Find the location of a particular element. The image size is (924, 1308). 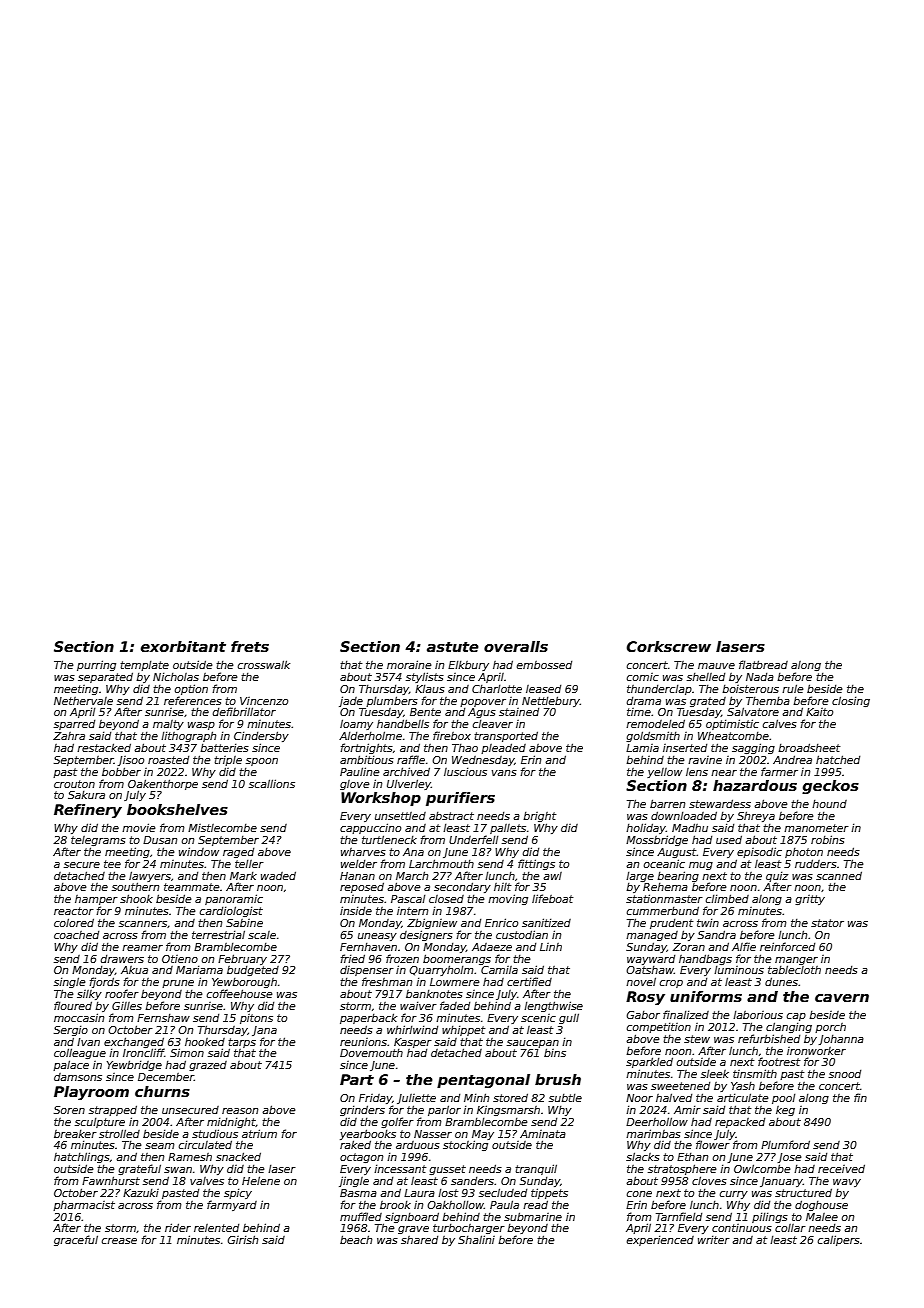

exorbitant is located at coordinates (183, 646).
